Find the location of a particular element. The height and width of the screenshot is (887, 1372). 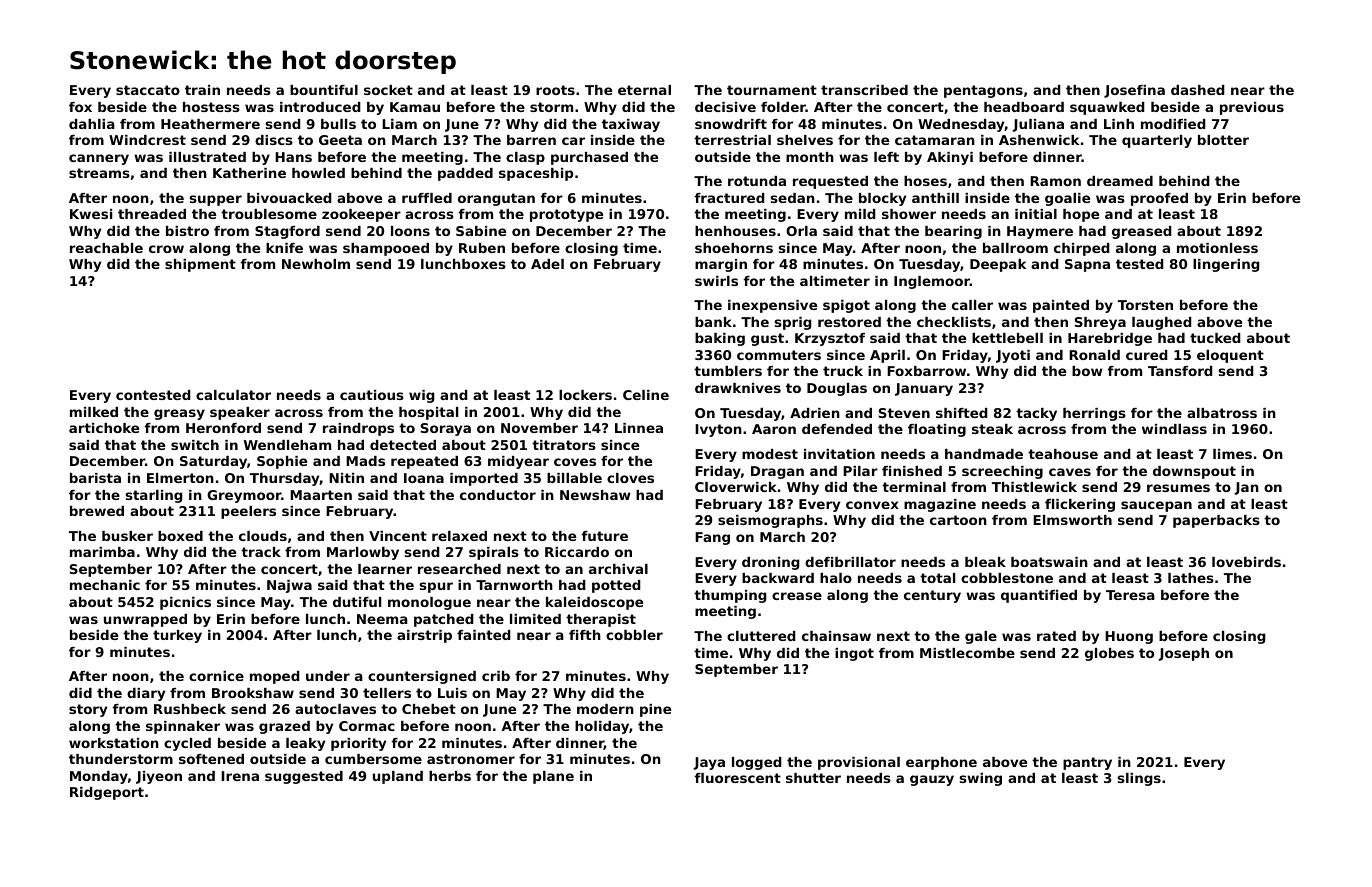

cloves is located at coordinates (630, 478).
